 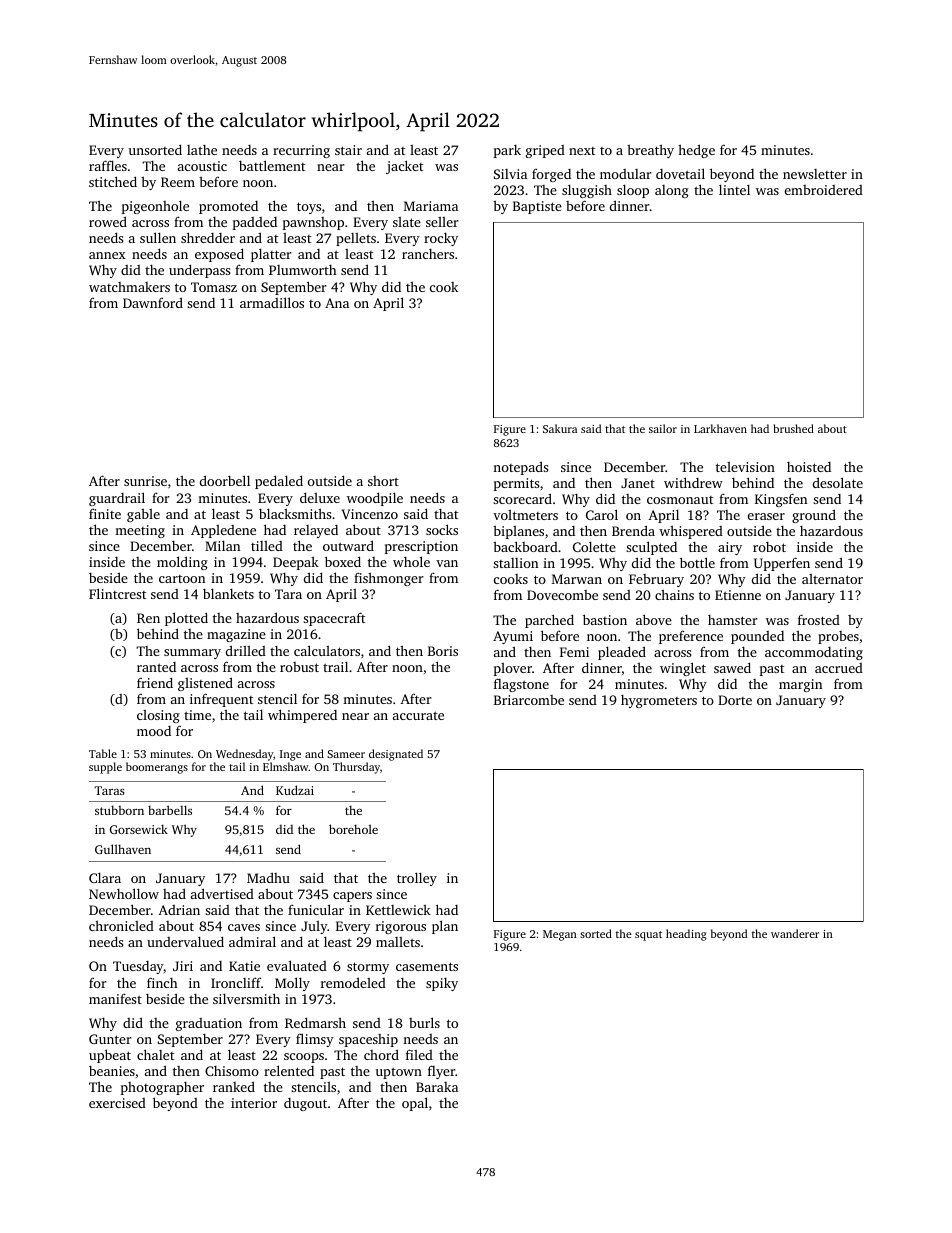 What do you see at coordinates (139, 829) in the screenshot?
I see `Gorsewick` at bounding box center [139, 829].
